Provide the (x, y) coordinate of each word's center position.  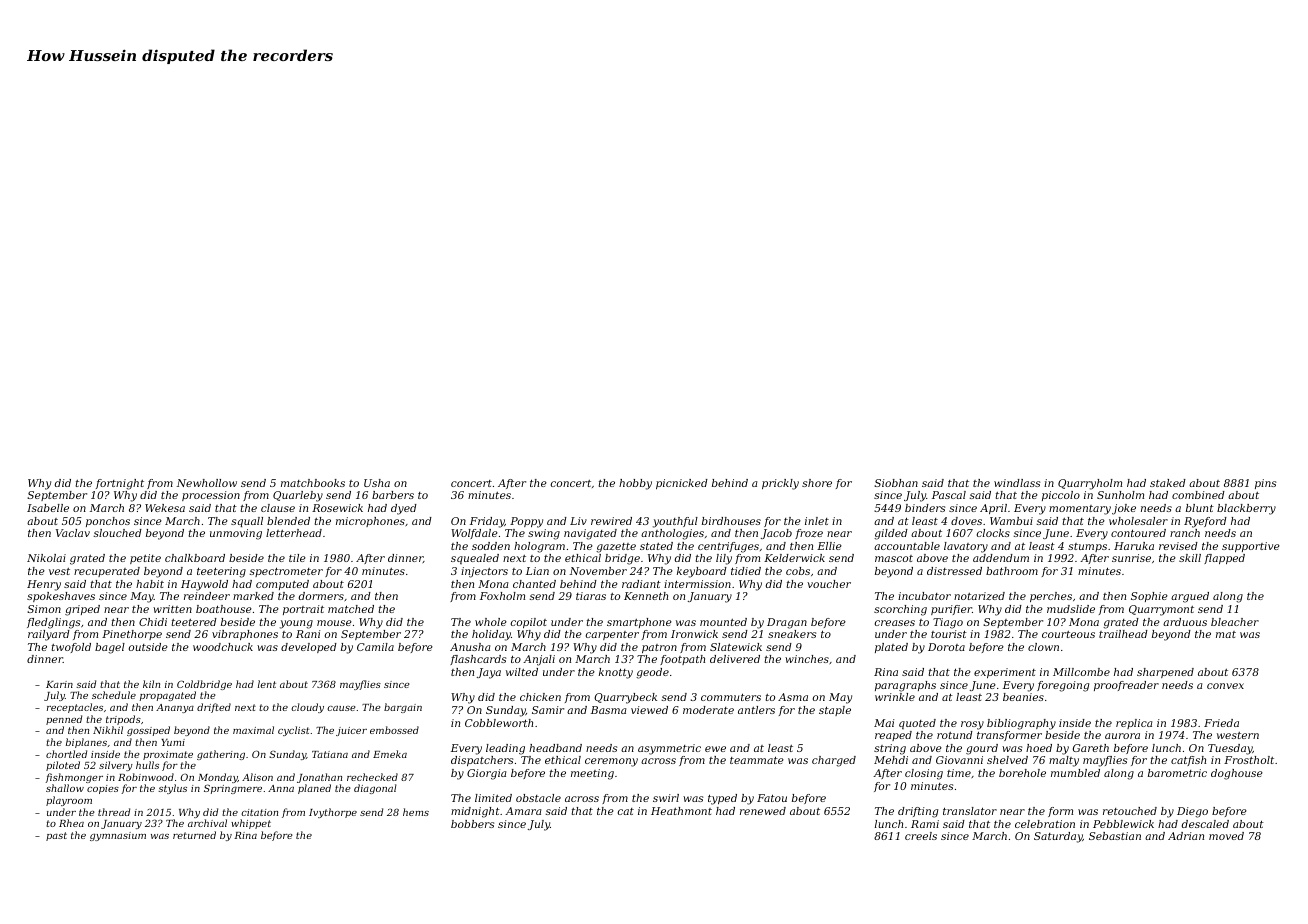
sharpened (1165, 673)
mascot (894, 558)
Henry (44, 585)
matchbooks (313, 483)
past (56, 836)
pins (1265, 484)
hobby (635, 484)
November (598, 571)
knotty (616, 673)
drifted (214, 708)
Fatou (772, 798)
